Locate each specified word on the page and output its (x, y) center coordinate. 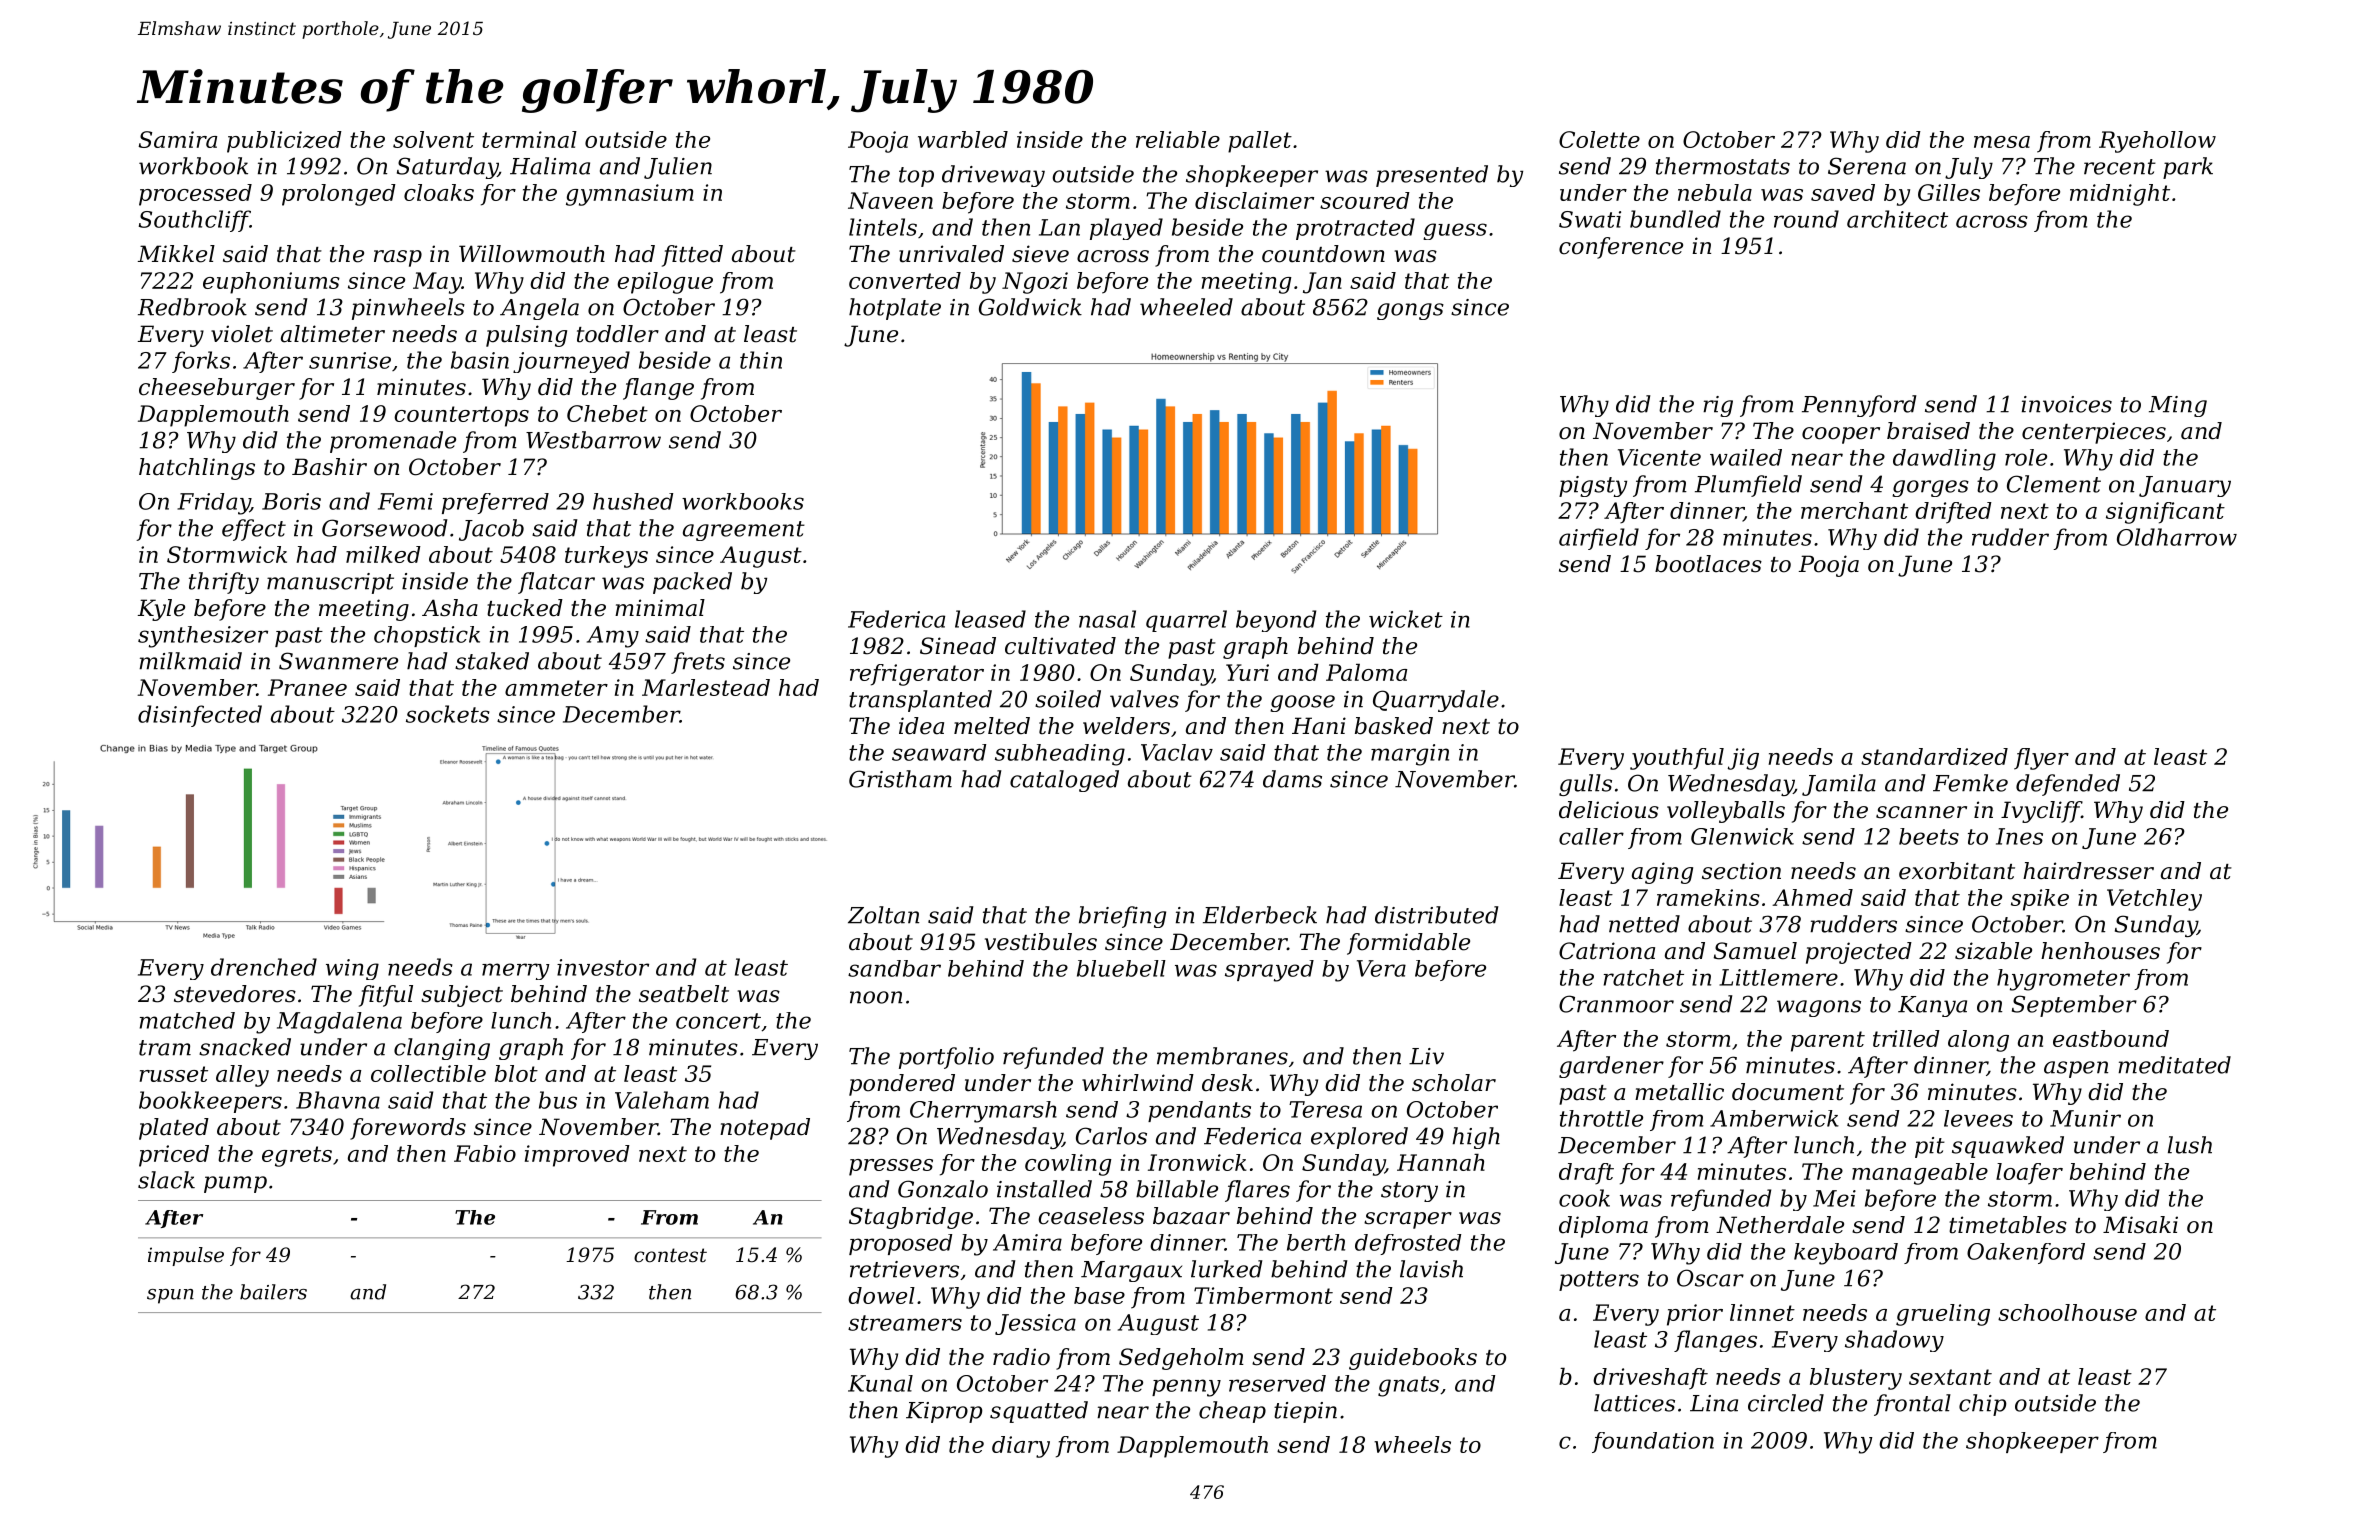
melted (992, 726)
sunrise (350, 360)
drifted (1953, 513)
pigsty (1593, 486)
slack (166, 1180)
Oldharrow (2177, 537)
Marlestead (706, 687)
